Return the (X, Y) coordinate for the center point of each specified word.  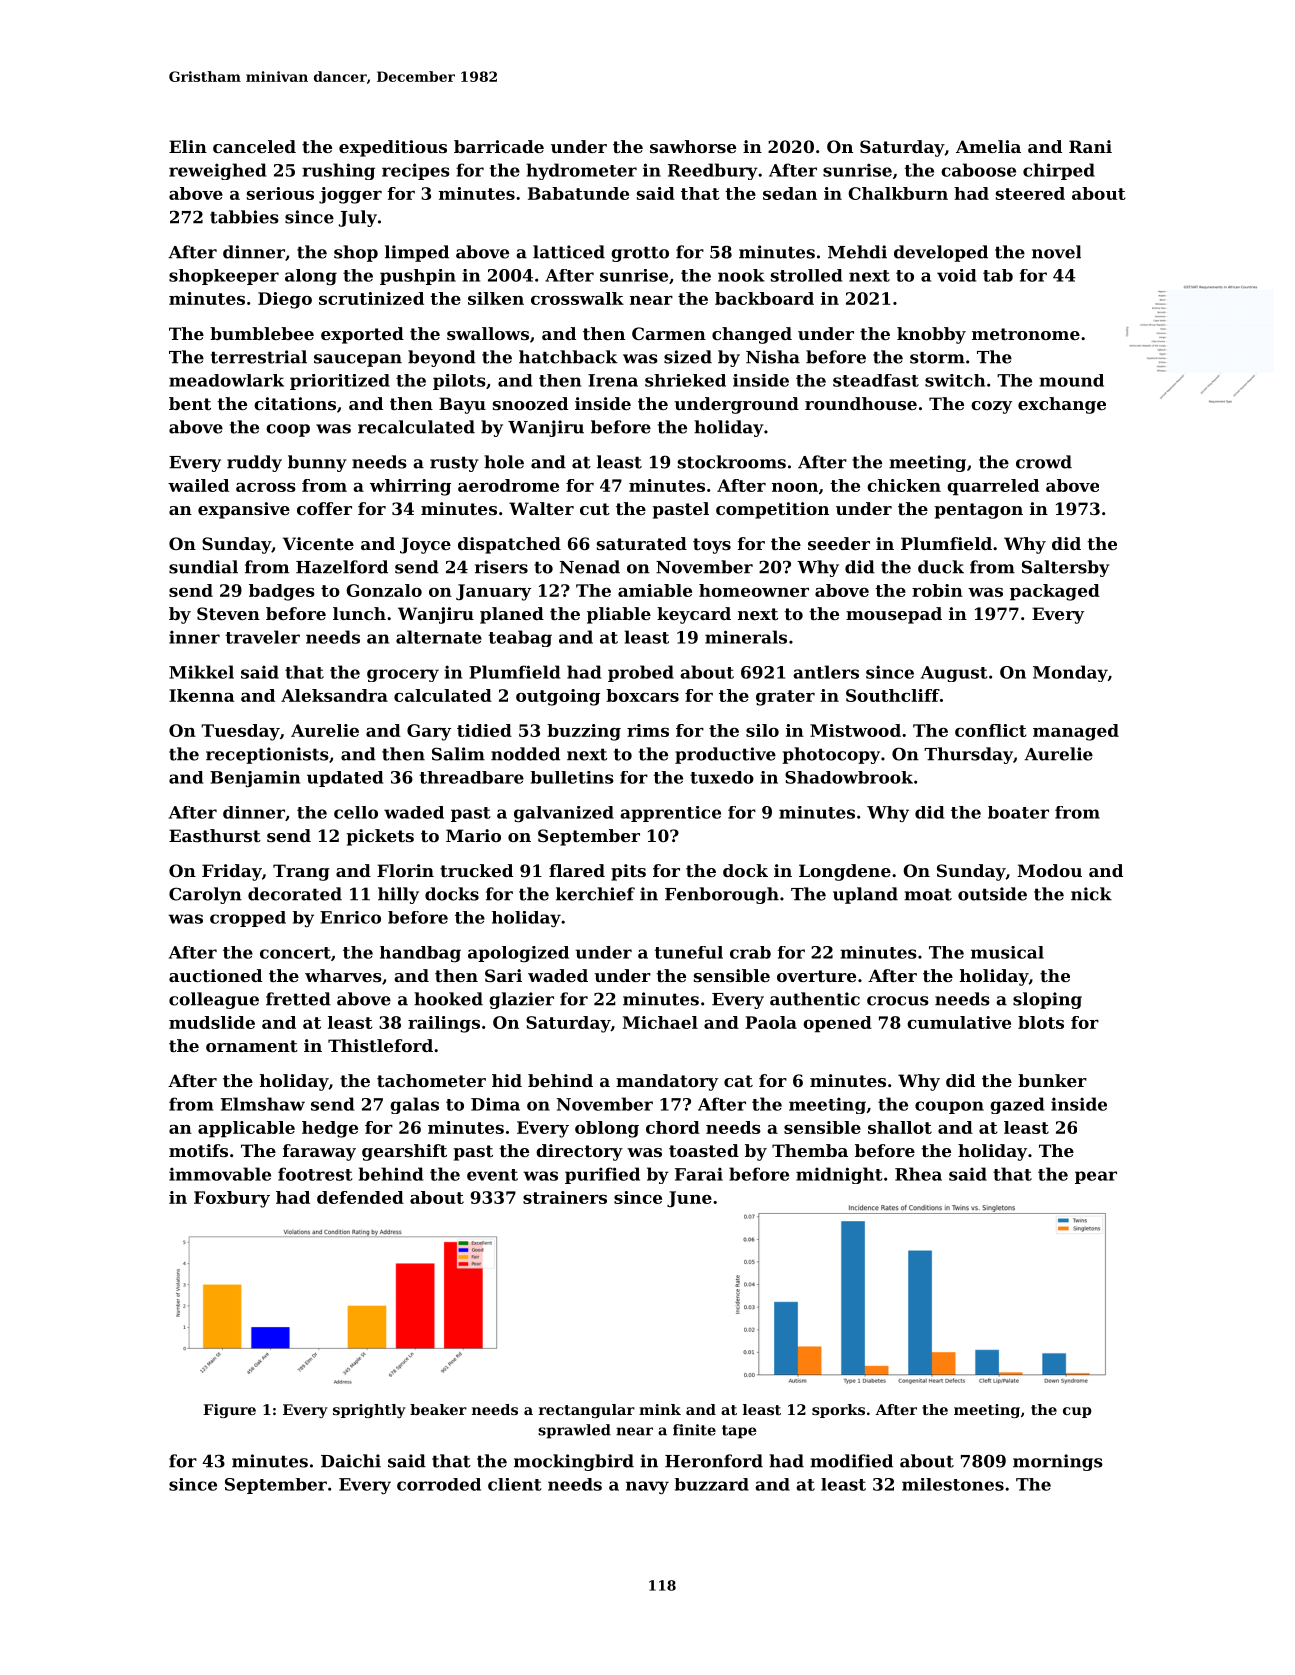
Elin (188, 146)
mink (660, 1409)
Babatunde (578, 193)
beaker (438, 1409)
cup (1077, 1412)
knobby (931, 335)
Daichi (351, 1461)
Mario (473, 835)
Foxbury (232, 1199)
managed (1076, 732)
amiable (655, 590)
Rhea (918, 1174)
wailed (198, 485)
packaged (1055, 592)
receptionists (267, 755)
